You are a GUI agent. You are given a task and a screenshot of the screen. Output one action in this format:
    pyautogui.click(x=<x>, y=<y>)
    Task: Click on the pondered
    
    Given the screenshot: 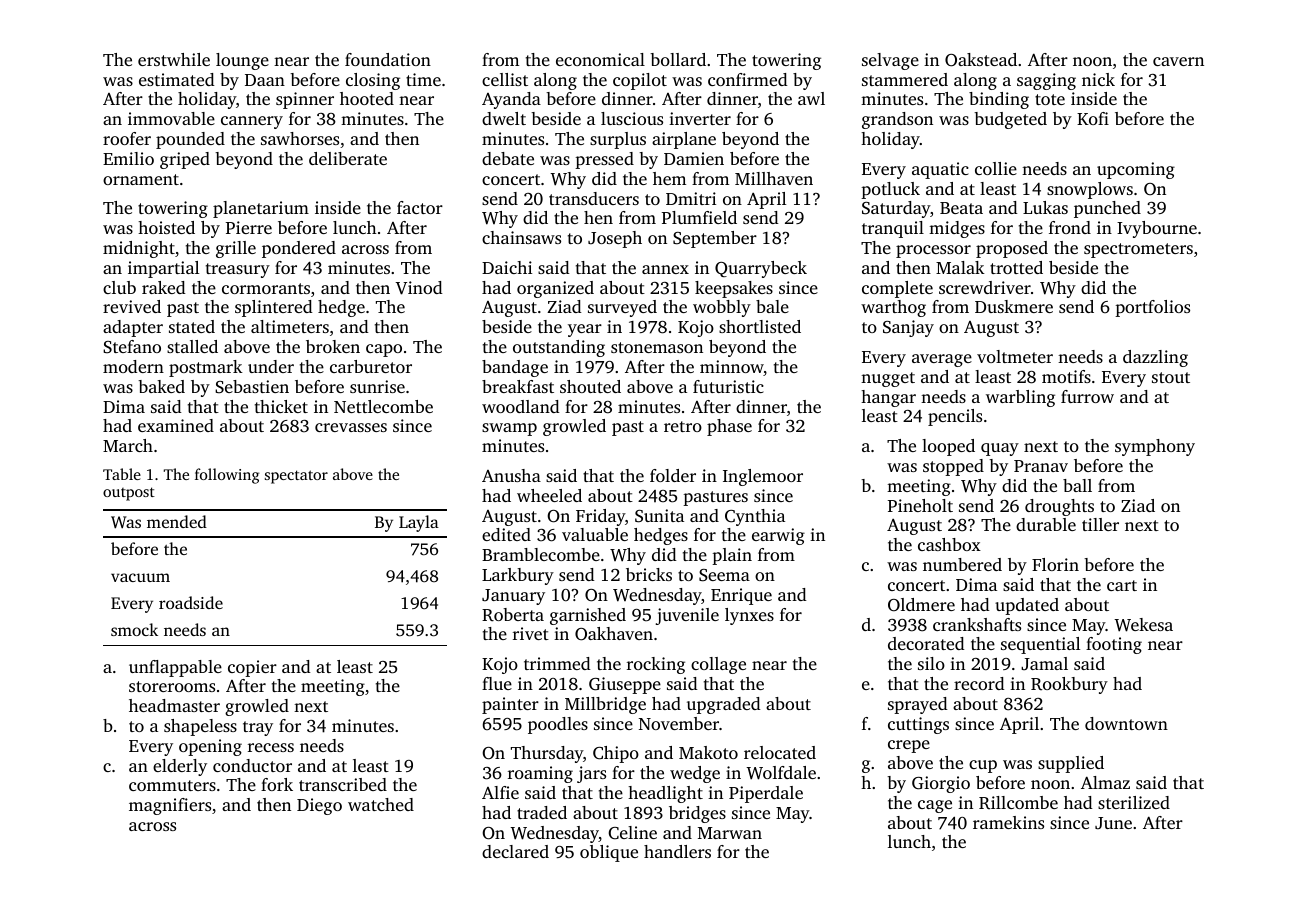 What is the action you would take?
    pyautogui.click(x=299, y=249)
